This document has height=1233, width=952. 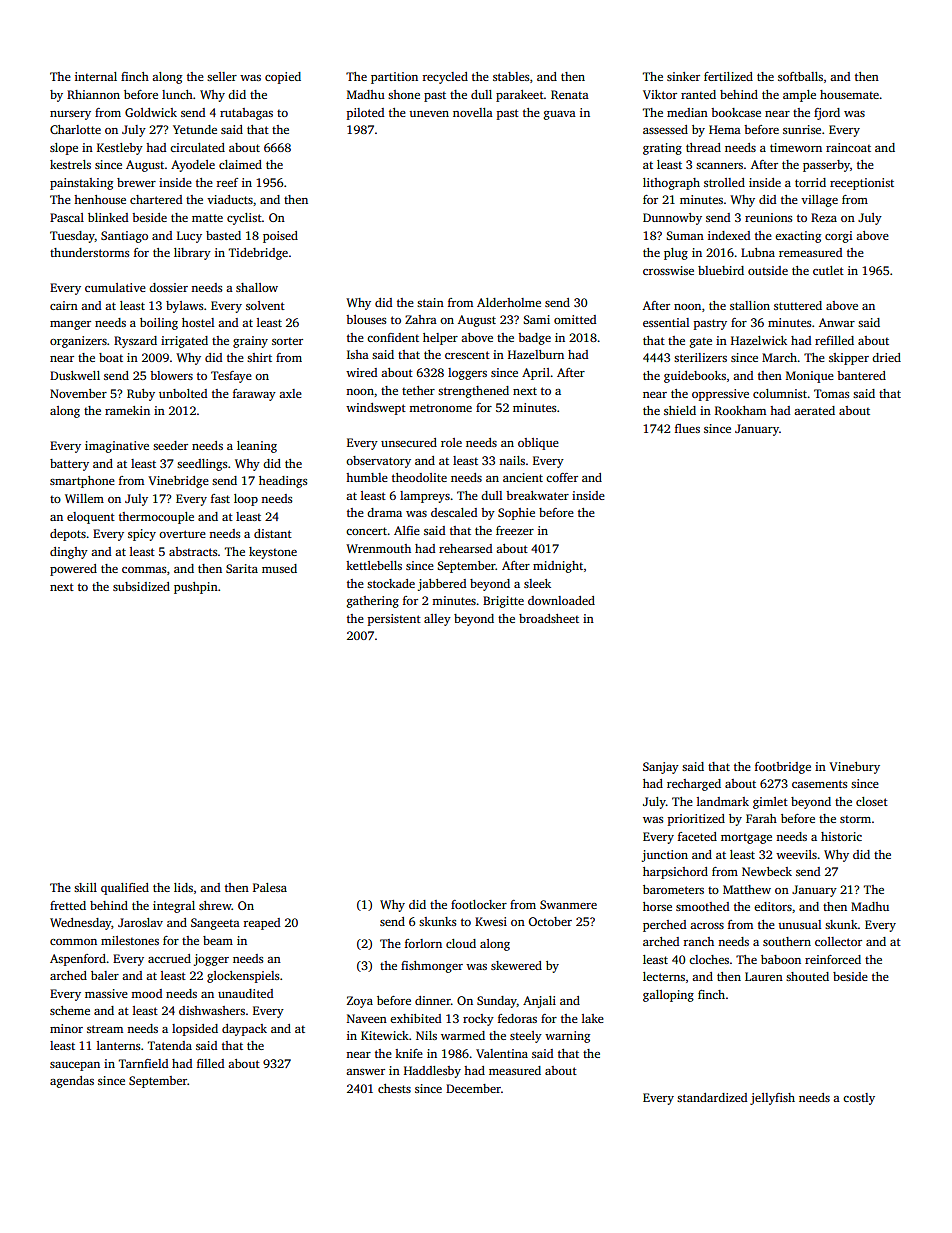 I want to click on manger, so click(x=70, y=325).
